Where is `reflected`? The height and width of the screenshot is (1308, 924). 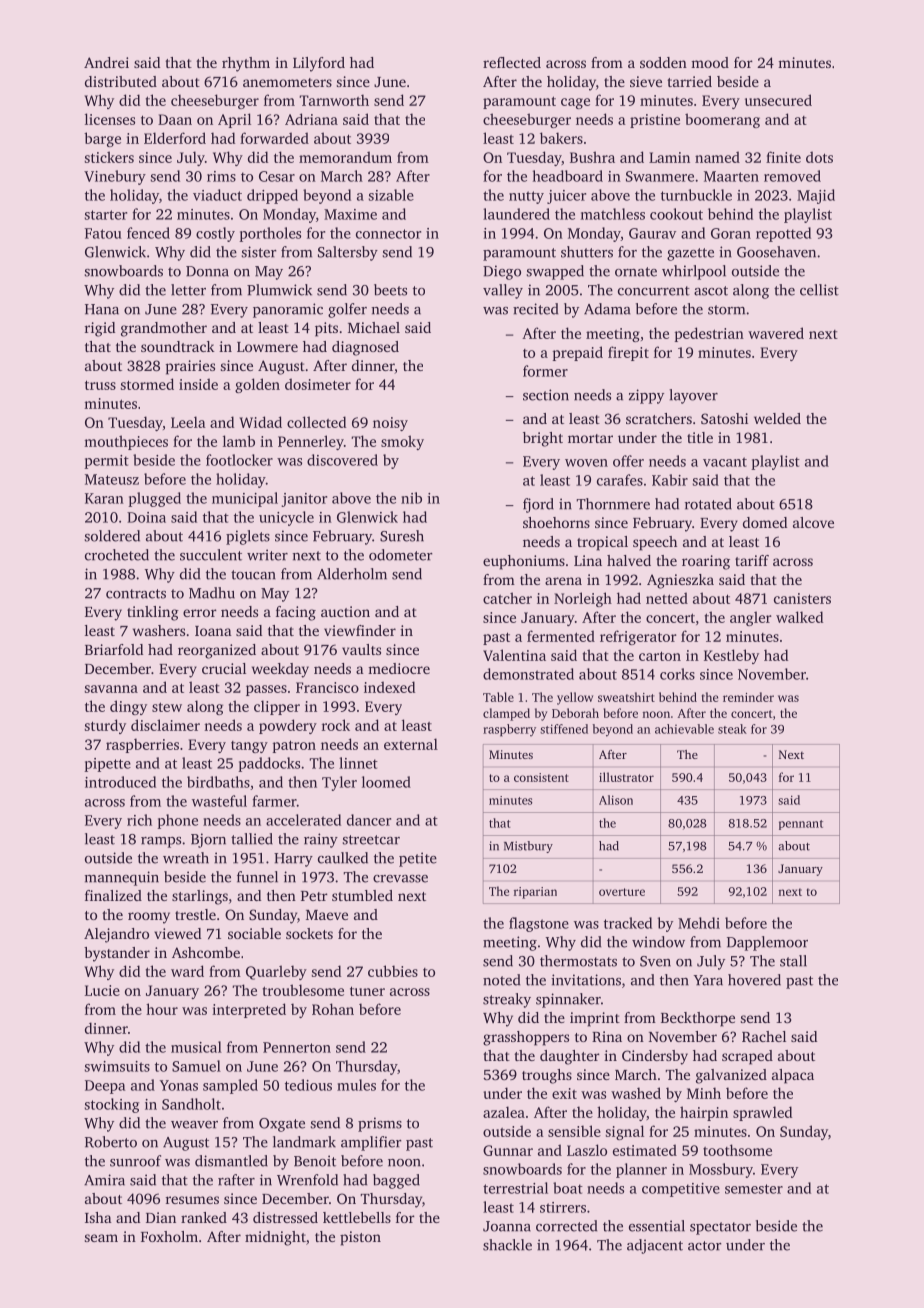
reflected is located at coordinates (512, 62).
